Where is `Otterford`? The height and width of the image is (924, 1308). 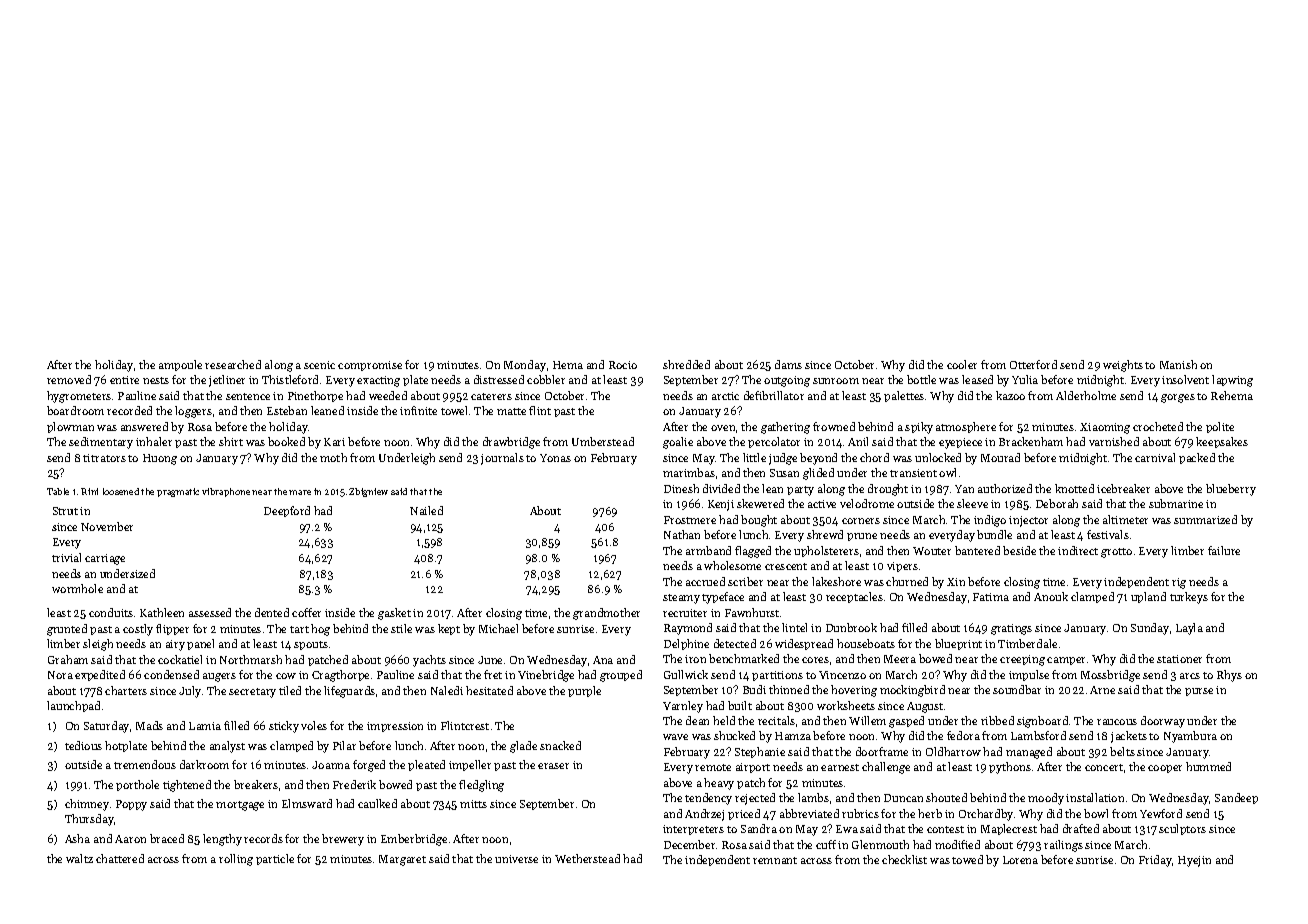
Otterford is located at coordinates (1033, 364).
